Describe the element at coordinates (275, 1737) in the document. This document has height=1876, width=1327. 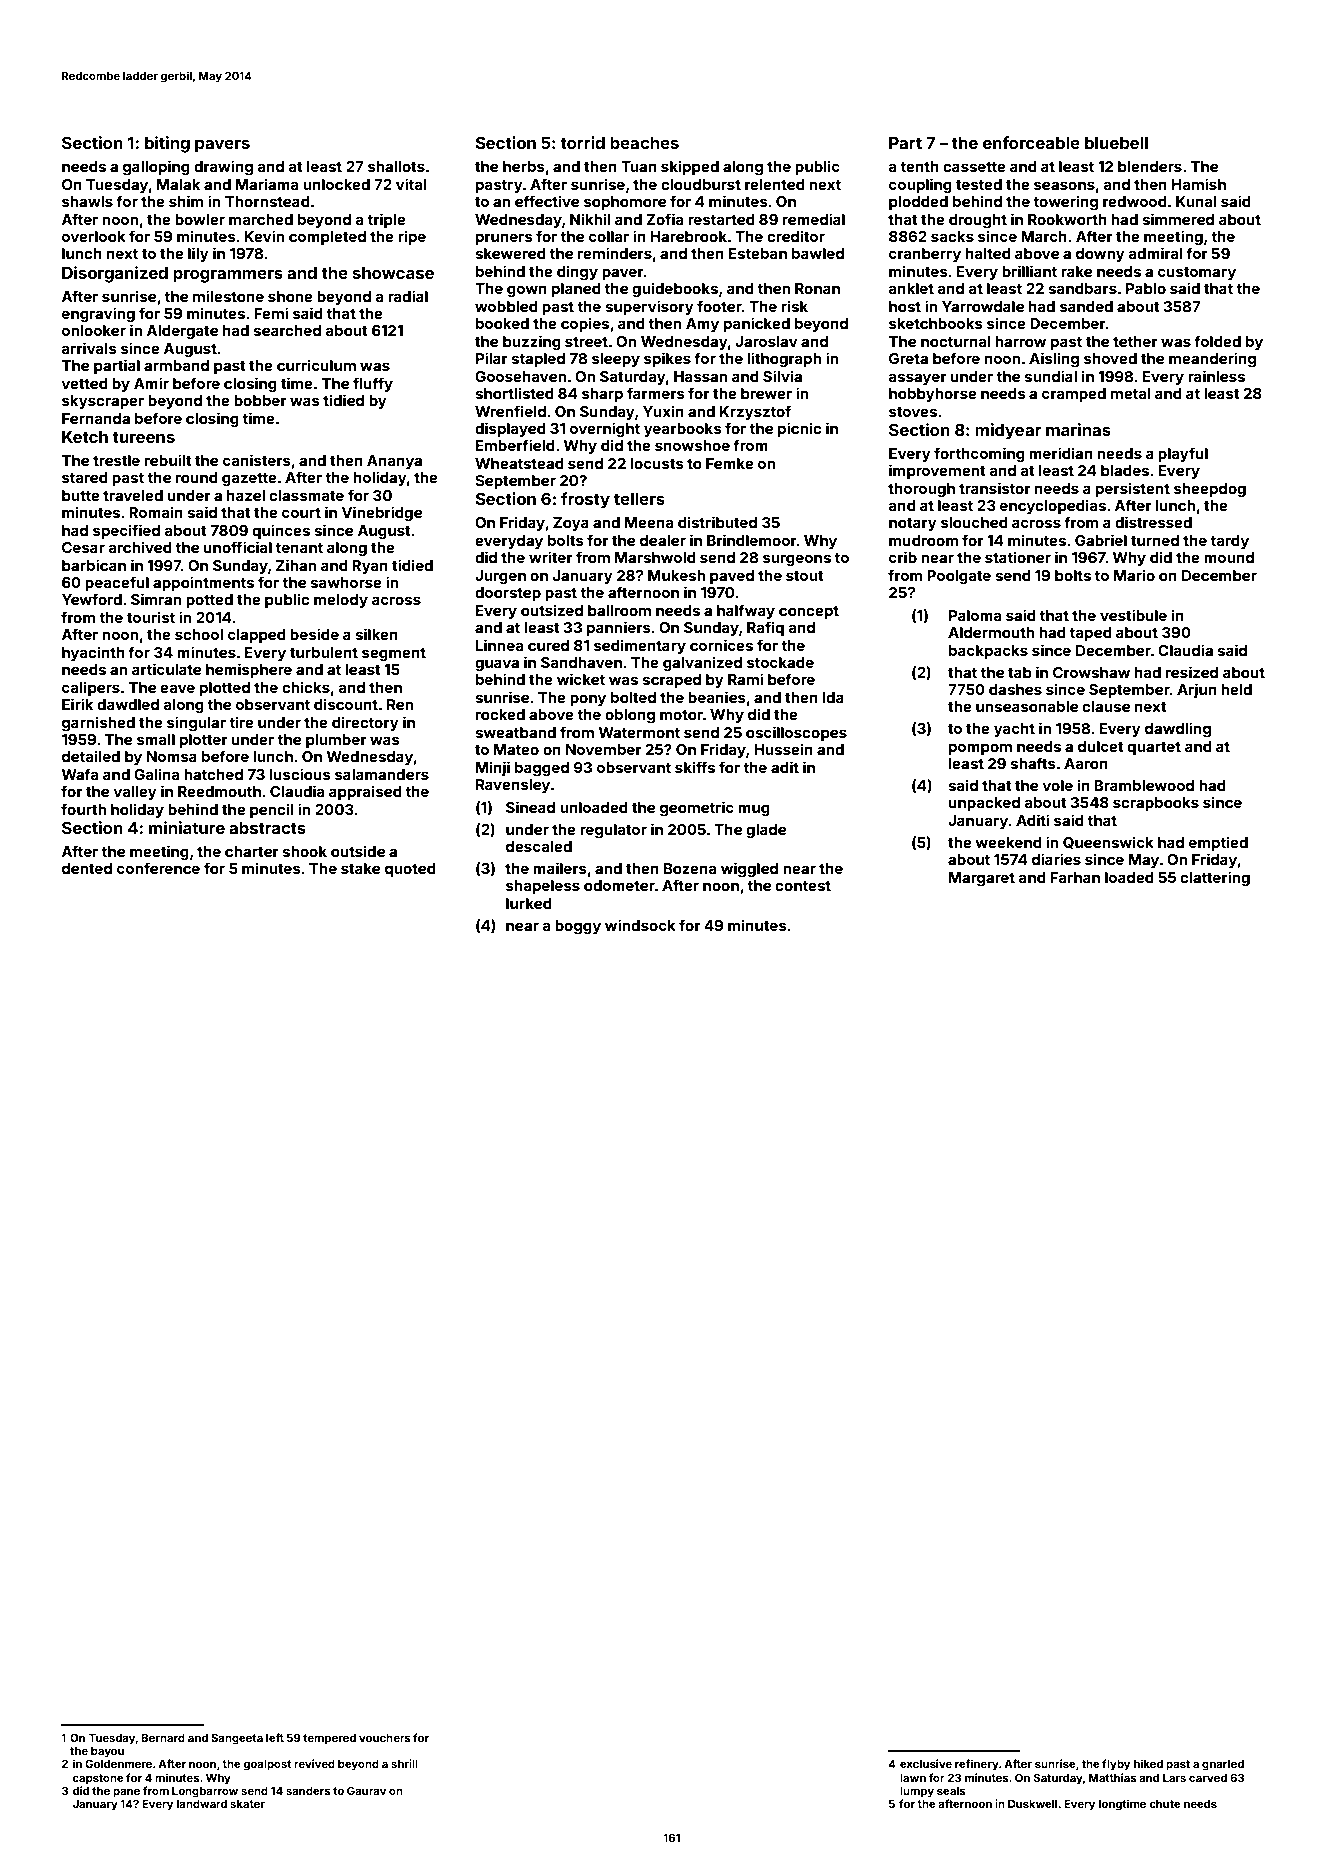
I see `left` at that location.
